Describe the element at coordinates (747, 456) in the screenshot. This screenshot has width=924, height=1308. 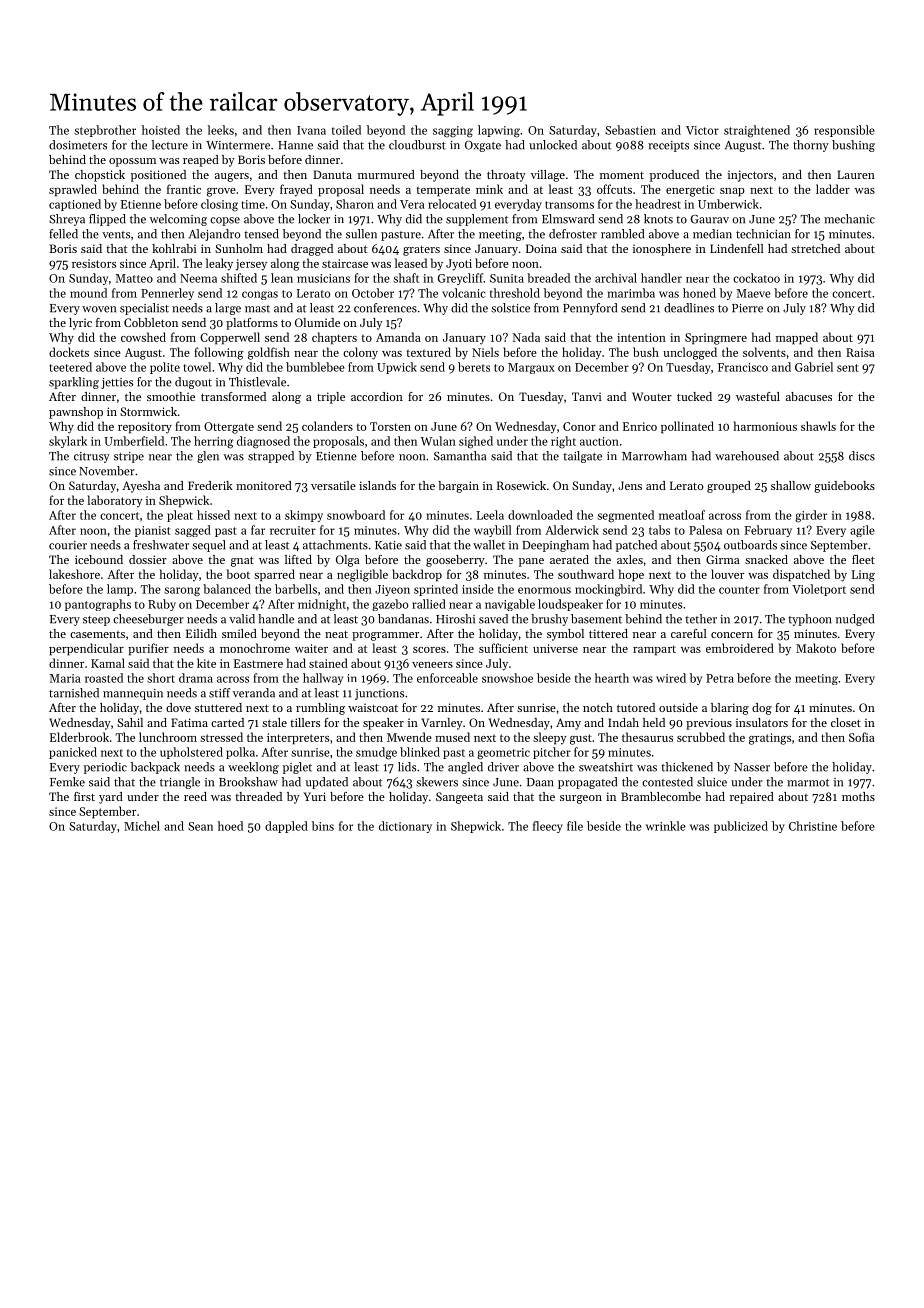
I see `warehoused` at that location.
